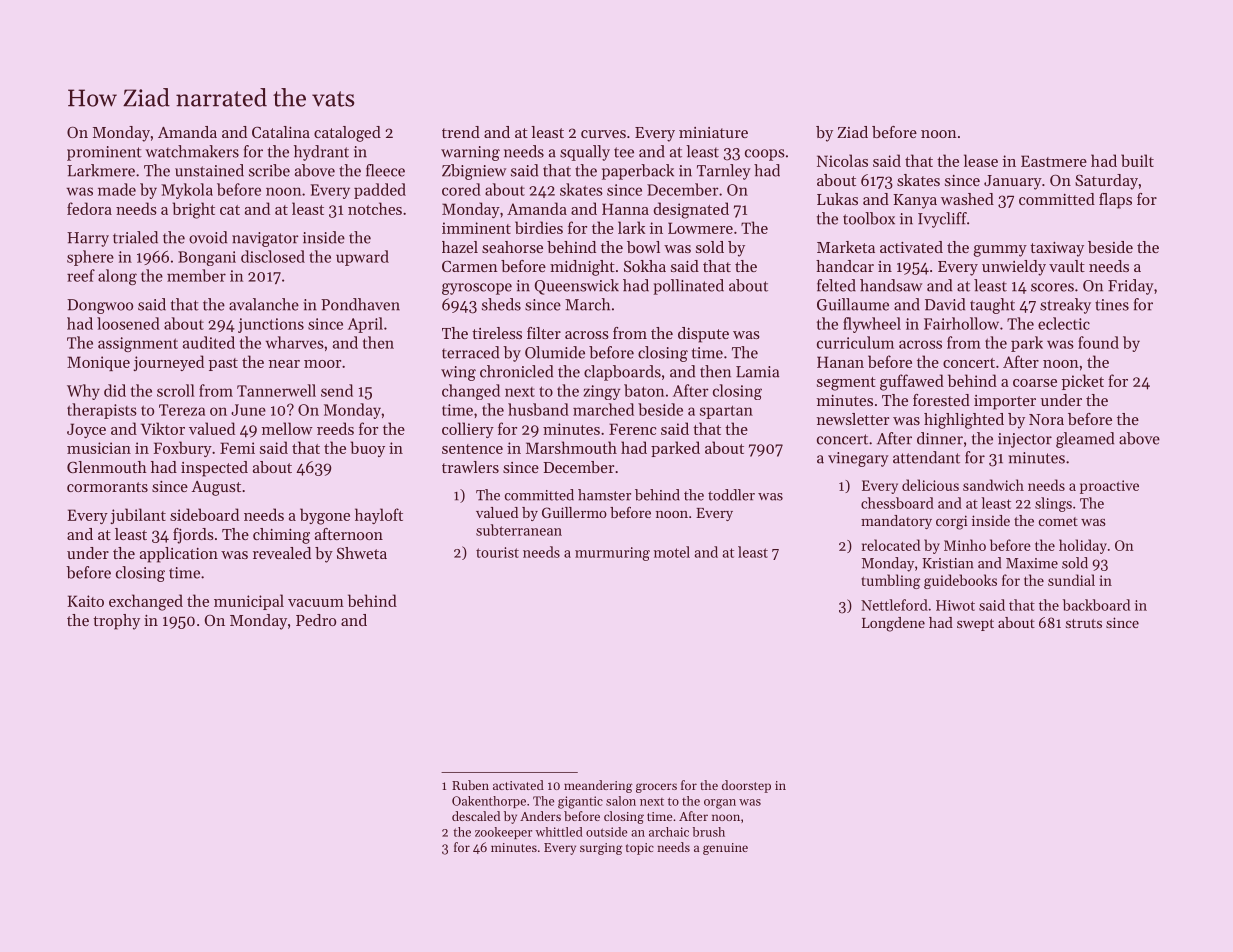 Image resolution: width=1233 pixels, height=952 pixels. I want to click on pollinated, so click(688, 287).
